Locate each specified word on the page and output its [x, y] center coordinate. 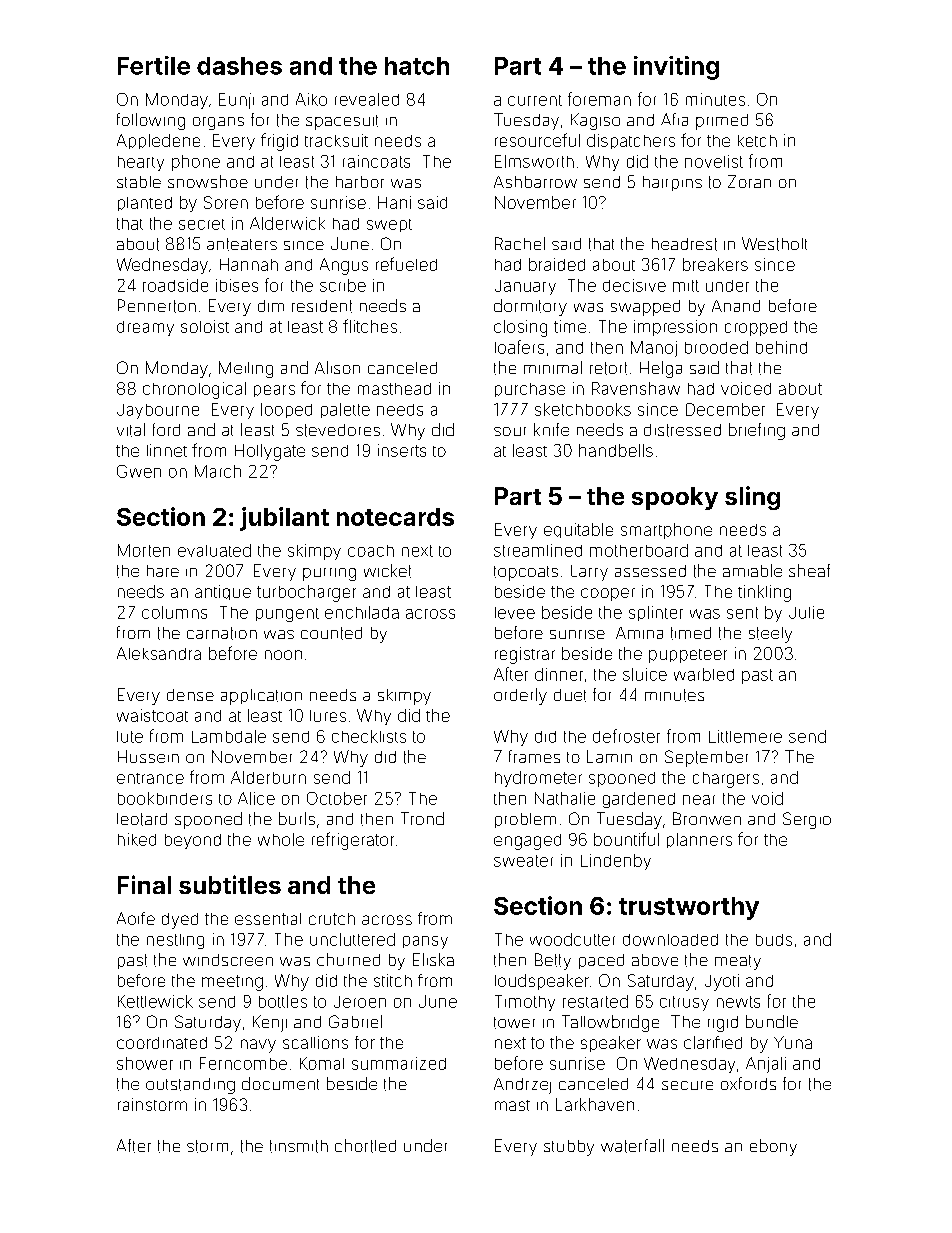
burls [297, 818]
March [218, 471]
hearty [141, 163]
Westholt [774, 244]
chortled [365, 1146]
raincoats [376, 161]
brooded [716, 347]
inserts [402, 450]
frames [534, 756]
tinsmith [299, 1146]
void [767, 798]
